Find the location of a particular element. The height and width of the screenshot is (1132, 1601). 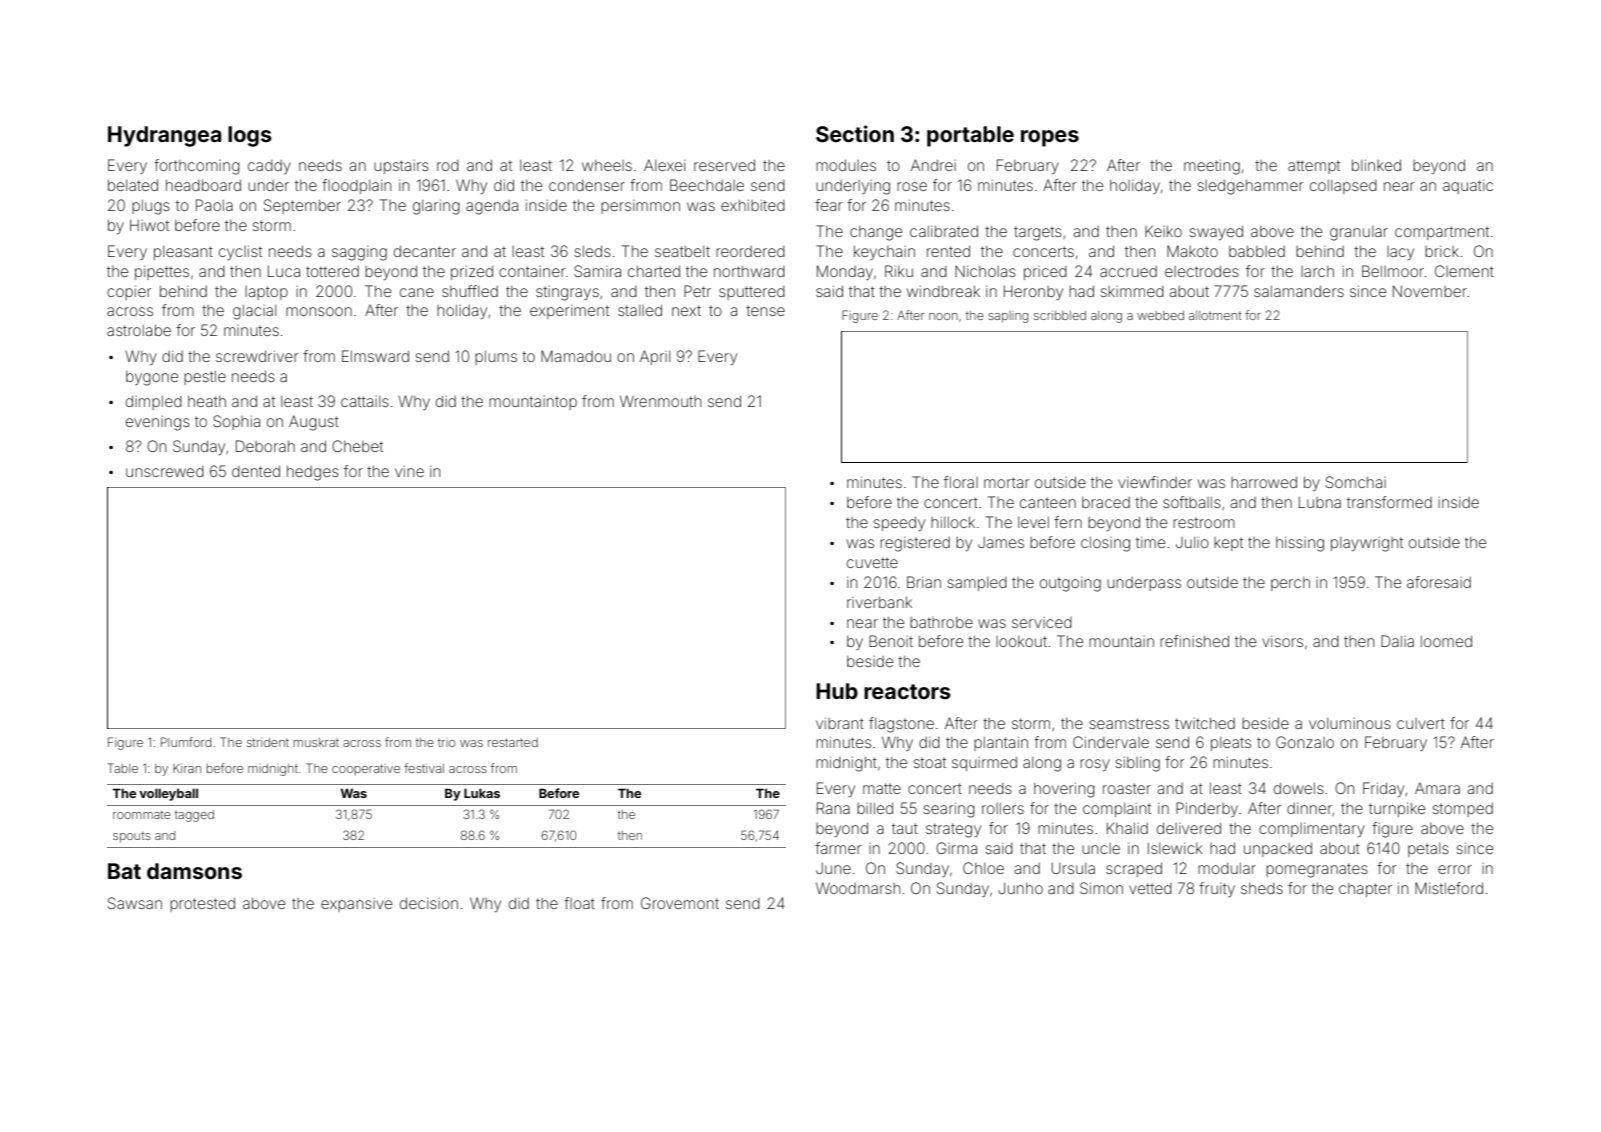

electrodes is located at coordinates (1202, 271).
